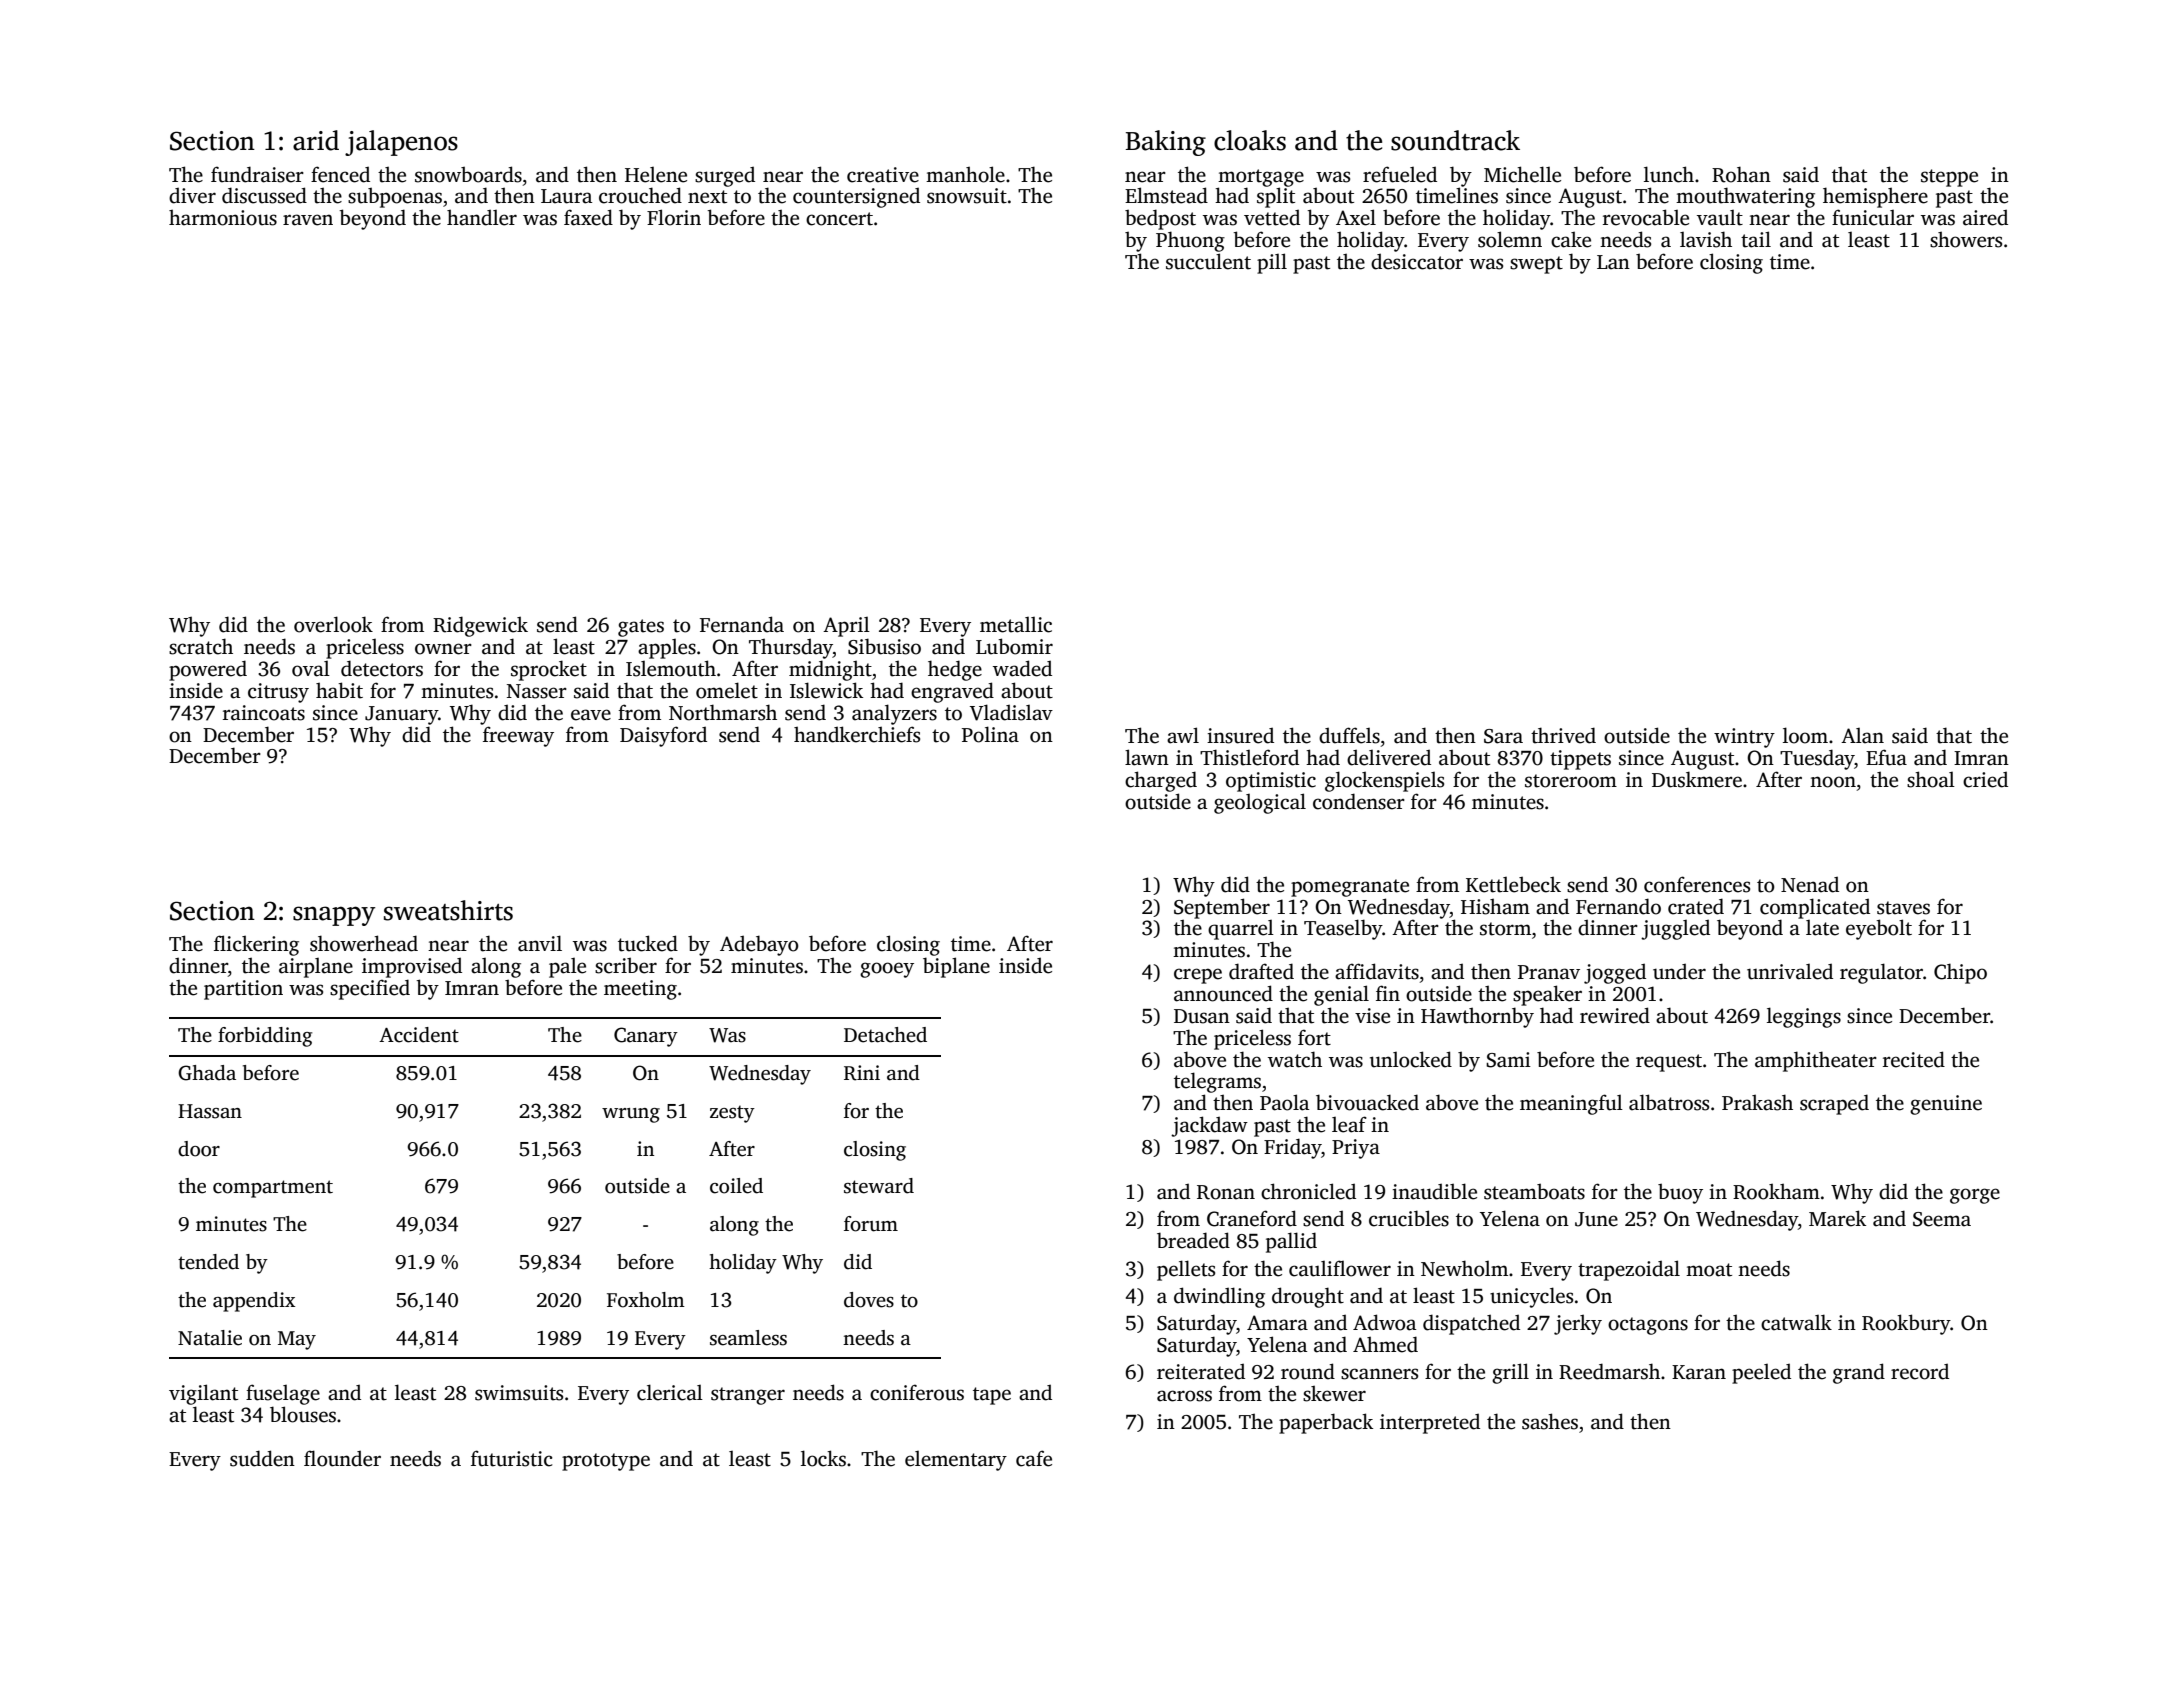  I want to click on snappy, so click(334, 916).
